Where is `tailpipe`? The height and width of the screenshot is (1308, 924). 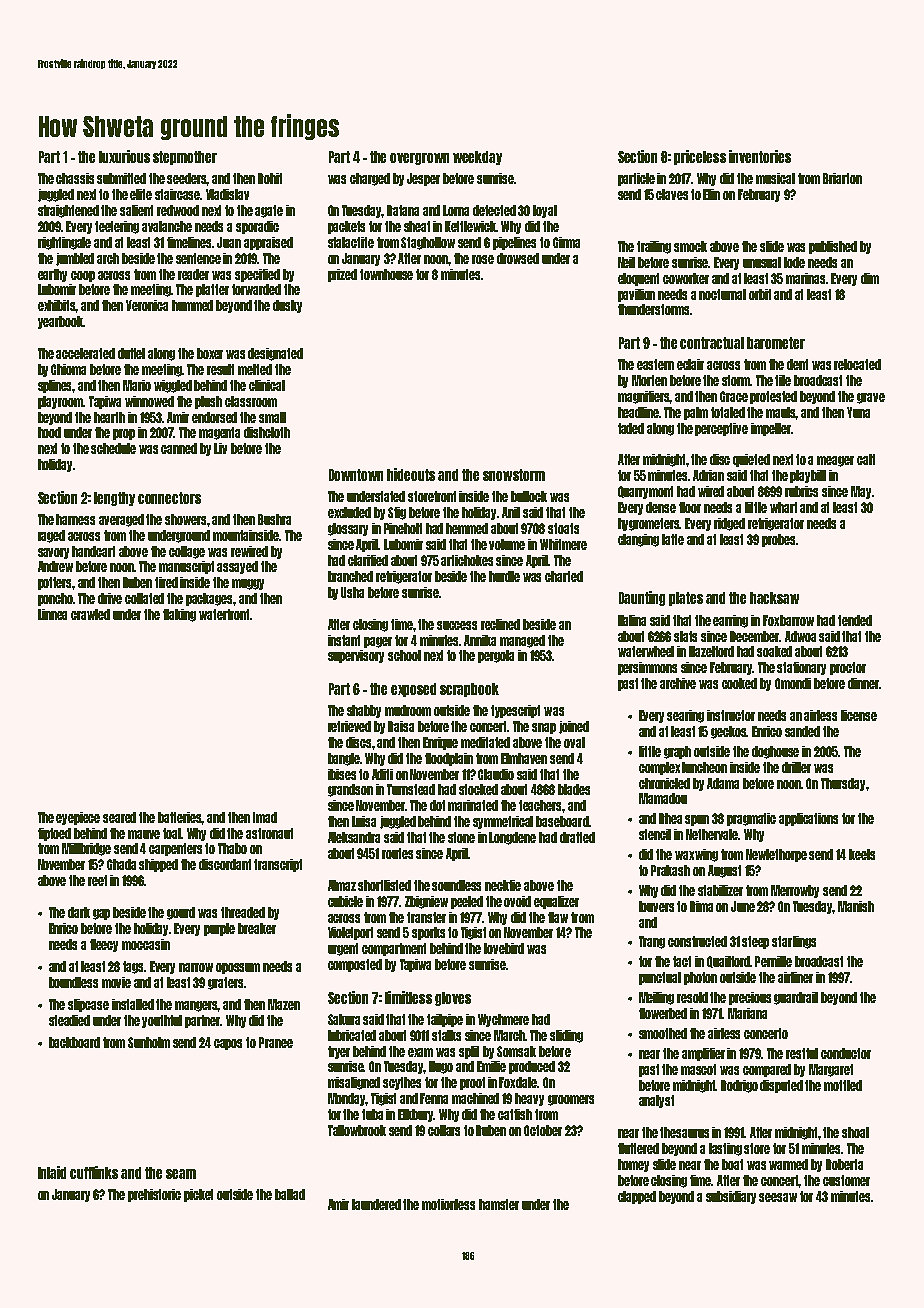
tailpipe is located at coordinates (445, 1020).
